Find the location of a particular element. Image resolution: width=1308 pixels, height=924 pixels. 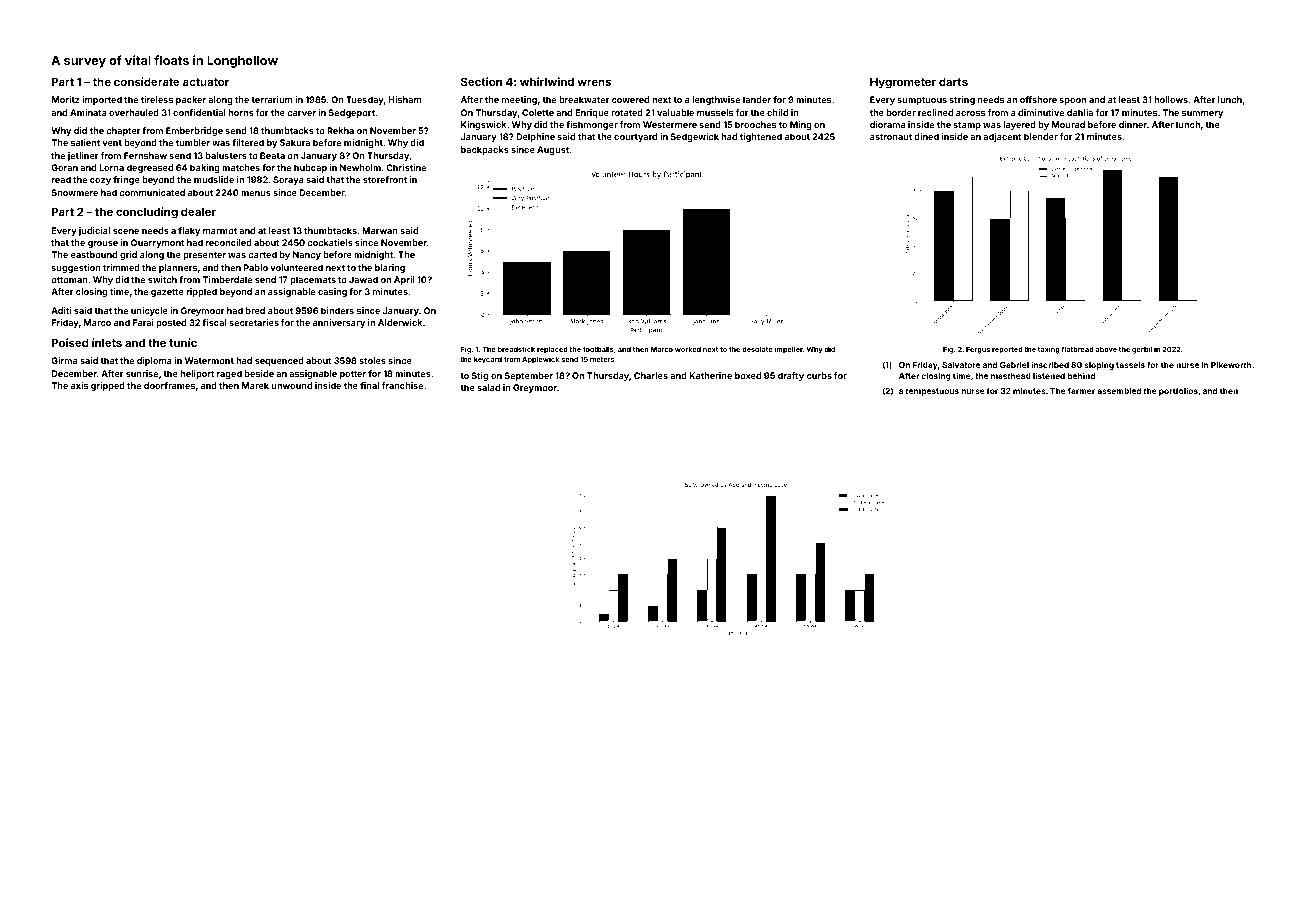

Marwan is located at coordinates (380, 230).
